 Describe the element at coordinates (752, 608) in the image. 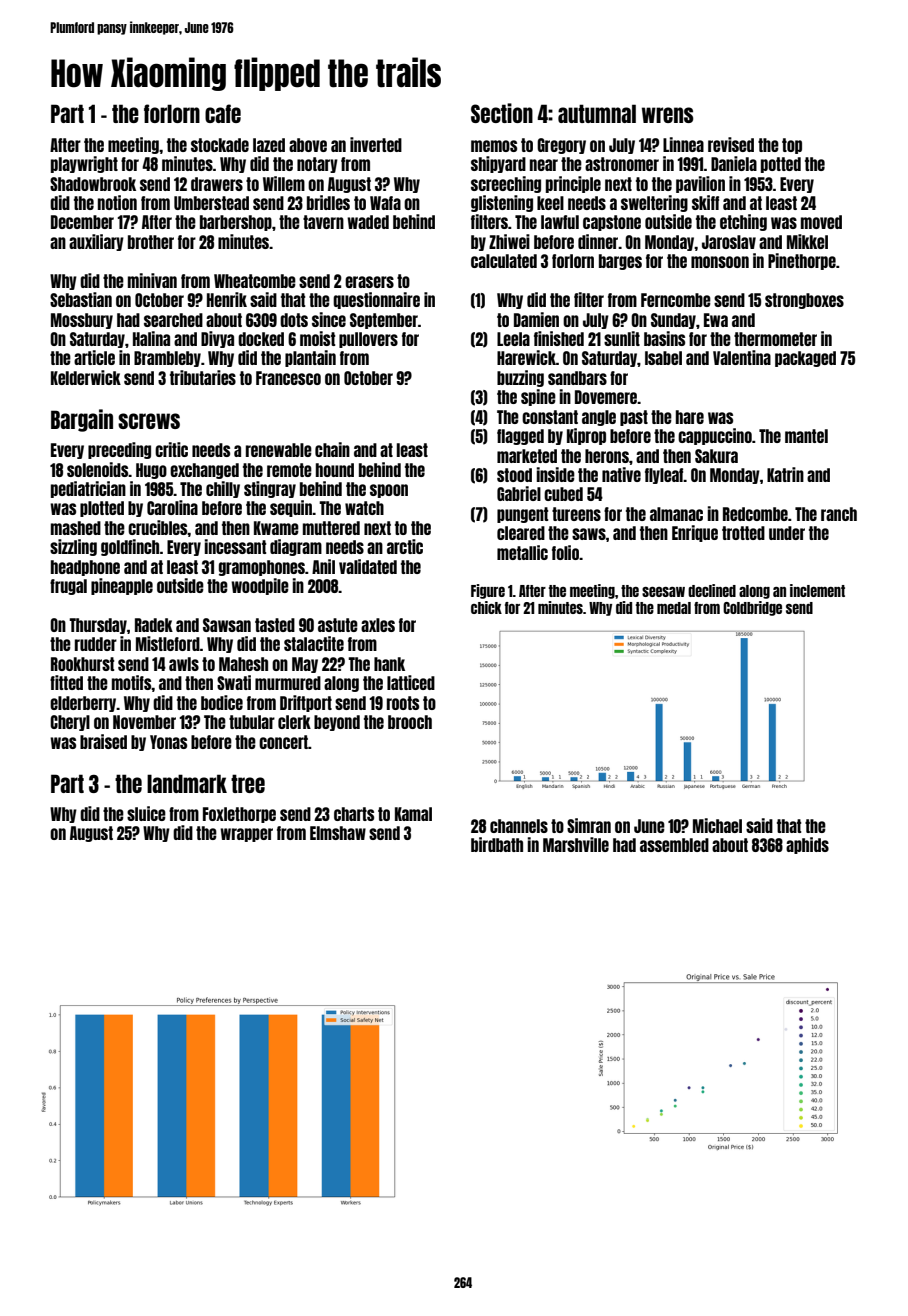

I see `Coldbridge` at that location.
